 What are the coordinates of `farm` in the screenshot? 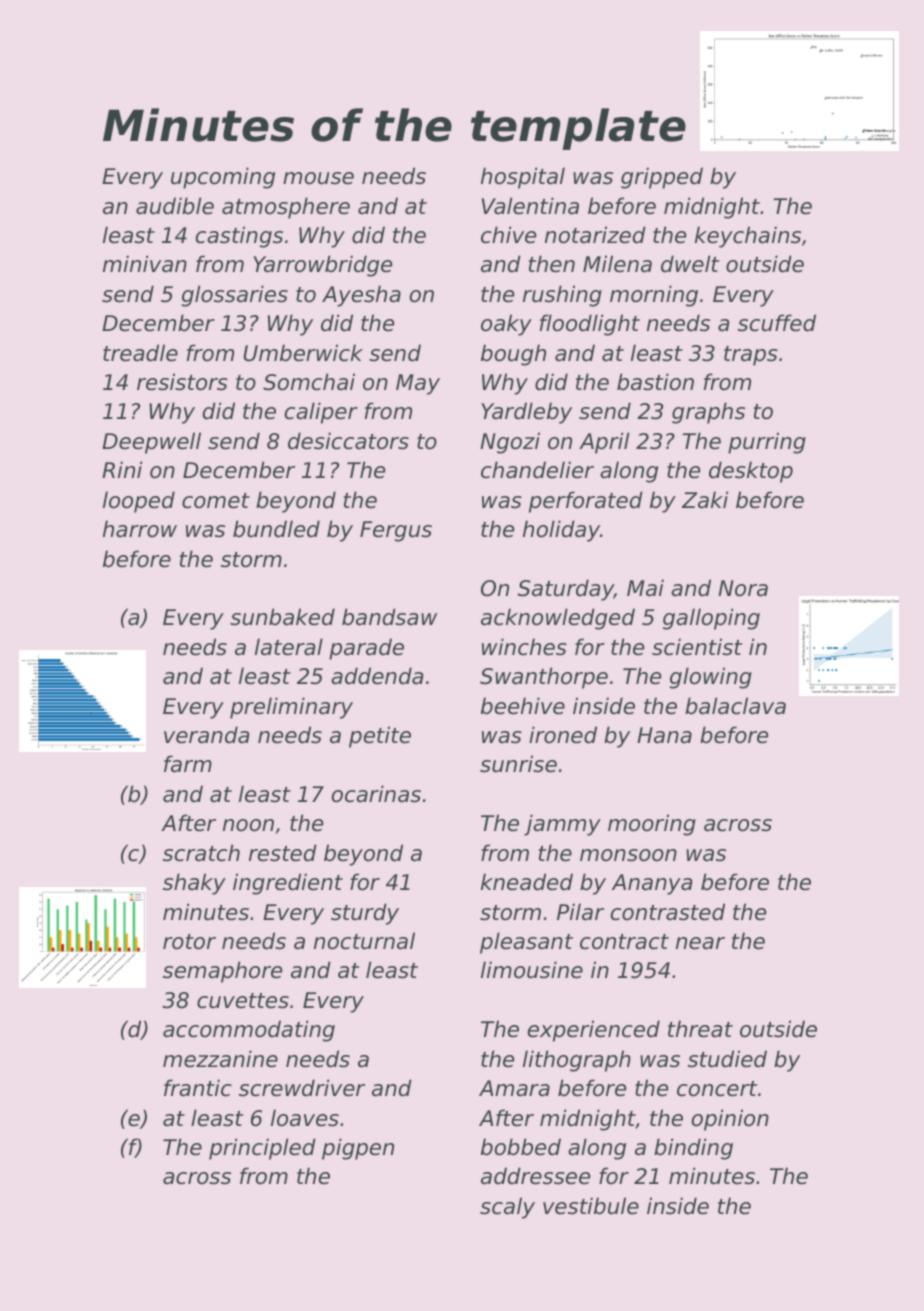 It's located at (188, 764).
